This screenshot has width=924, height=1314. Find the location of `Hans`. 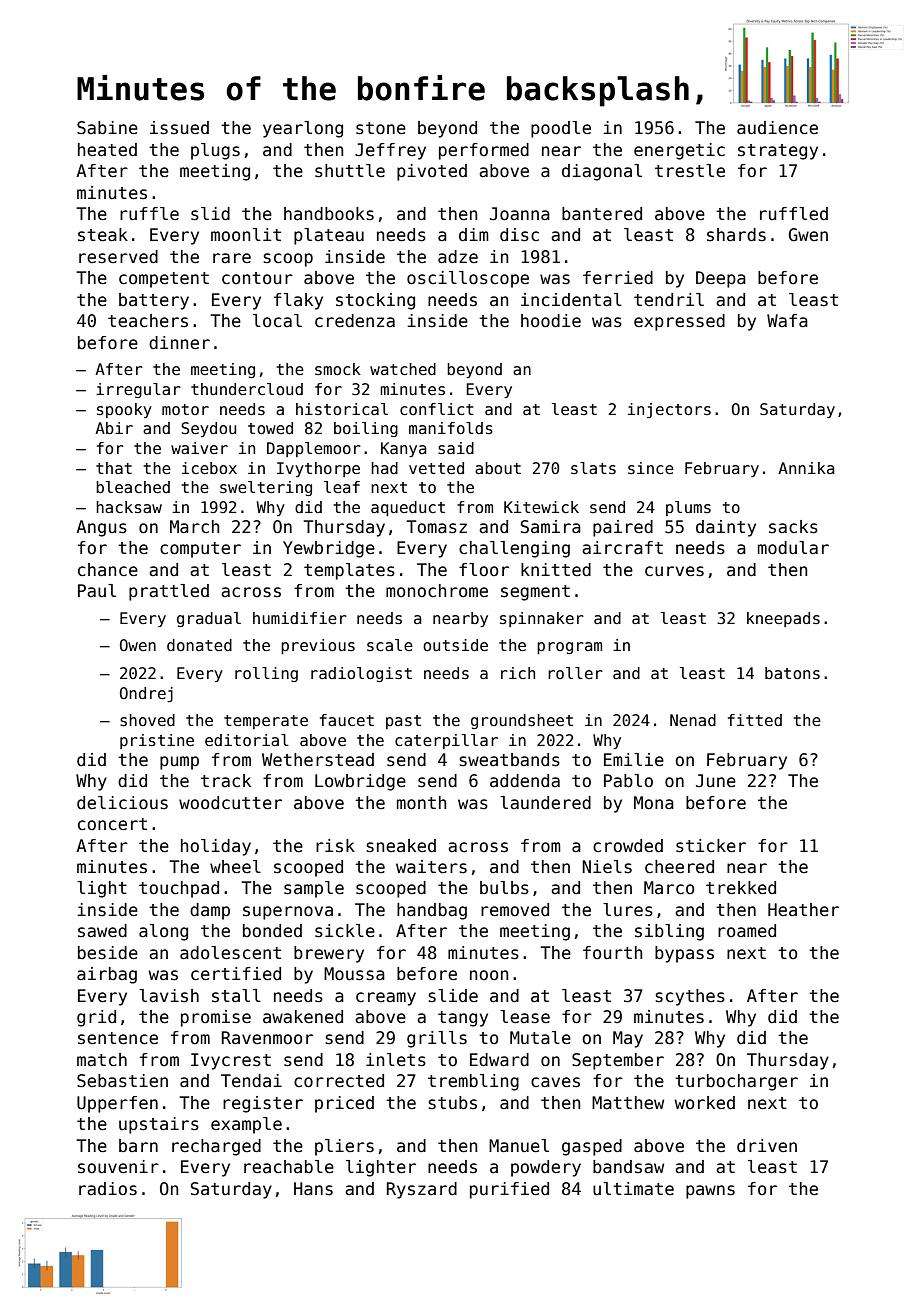

Hans is located at coordinates (313, 1189).
